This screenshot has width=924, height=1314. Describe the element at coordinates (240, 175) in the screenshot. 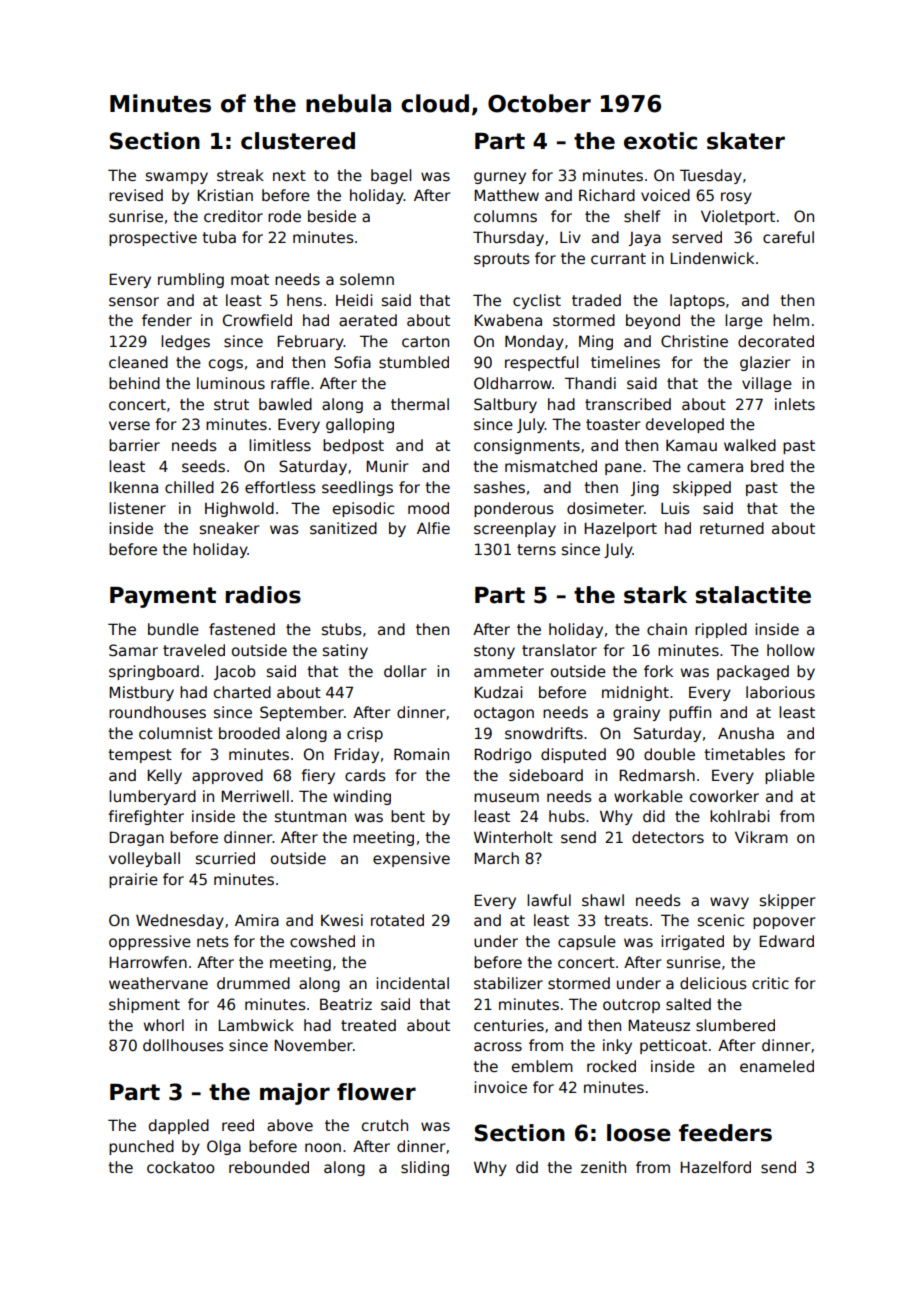

I see `streak` at that location.
